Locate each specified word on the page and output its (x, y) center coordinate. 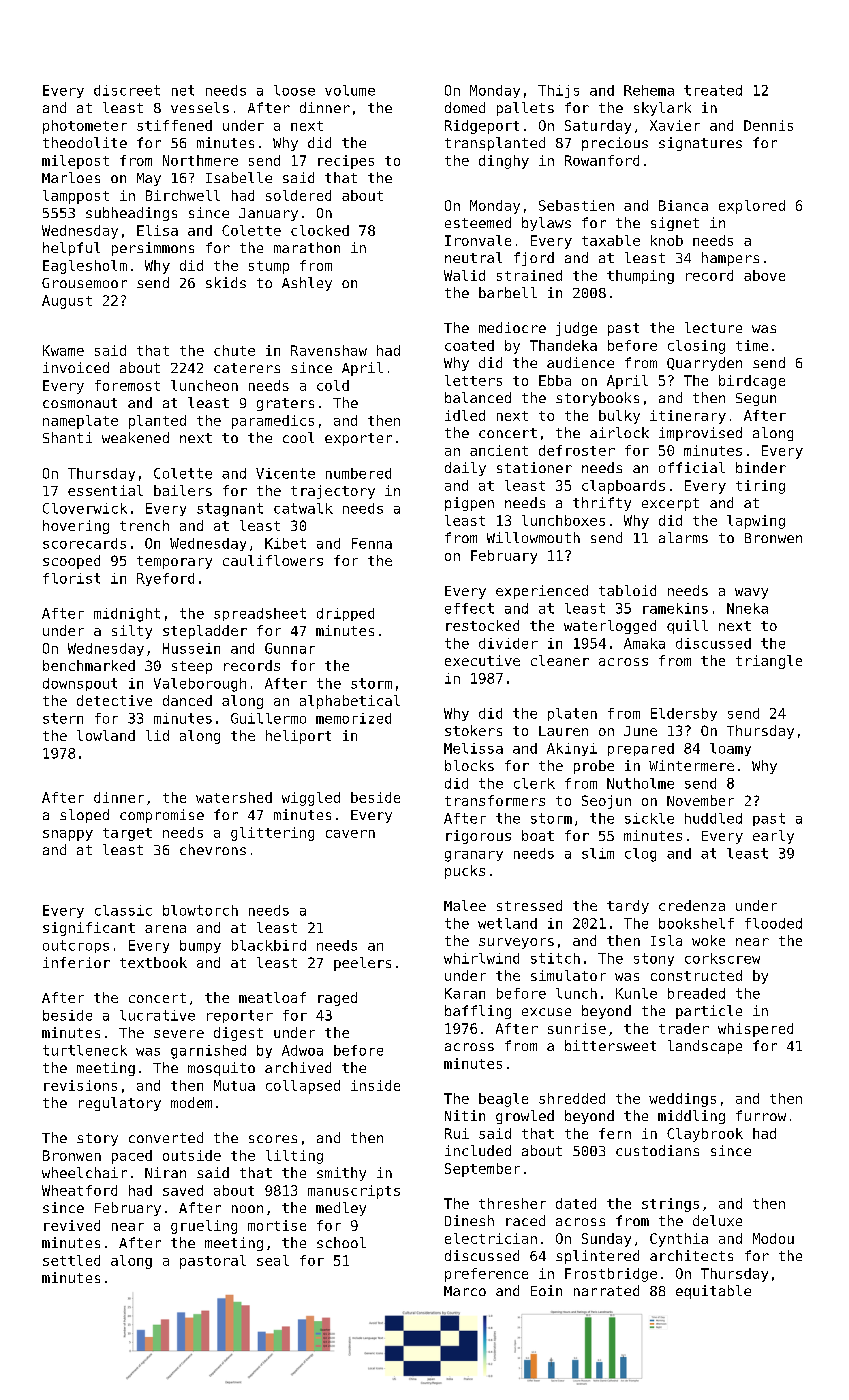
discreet (127, 90)
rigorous (478, 837)
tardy (628, 907)
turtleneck (85, 1050)
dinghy (504, 162)
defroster (577, 450)
